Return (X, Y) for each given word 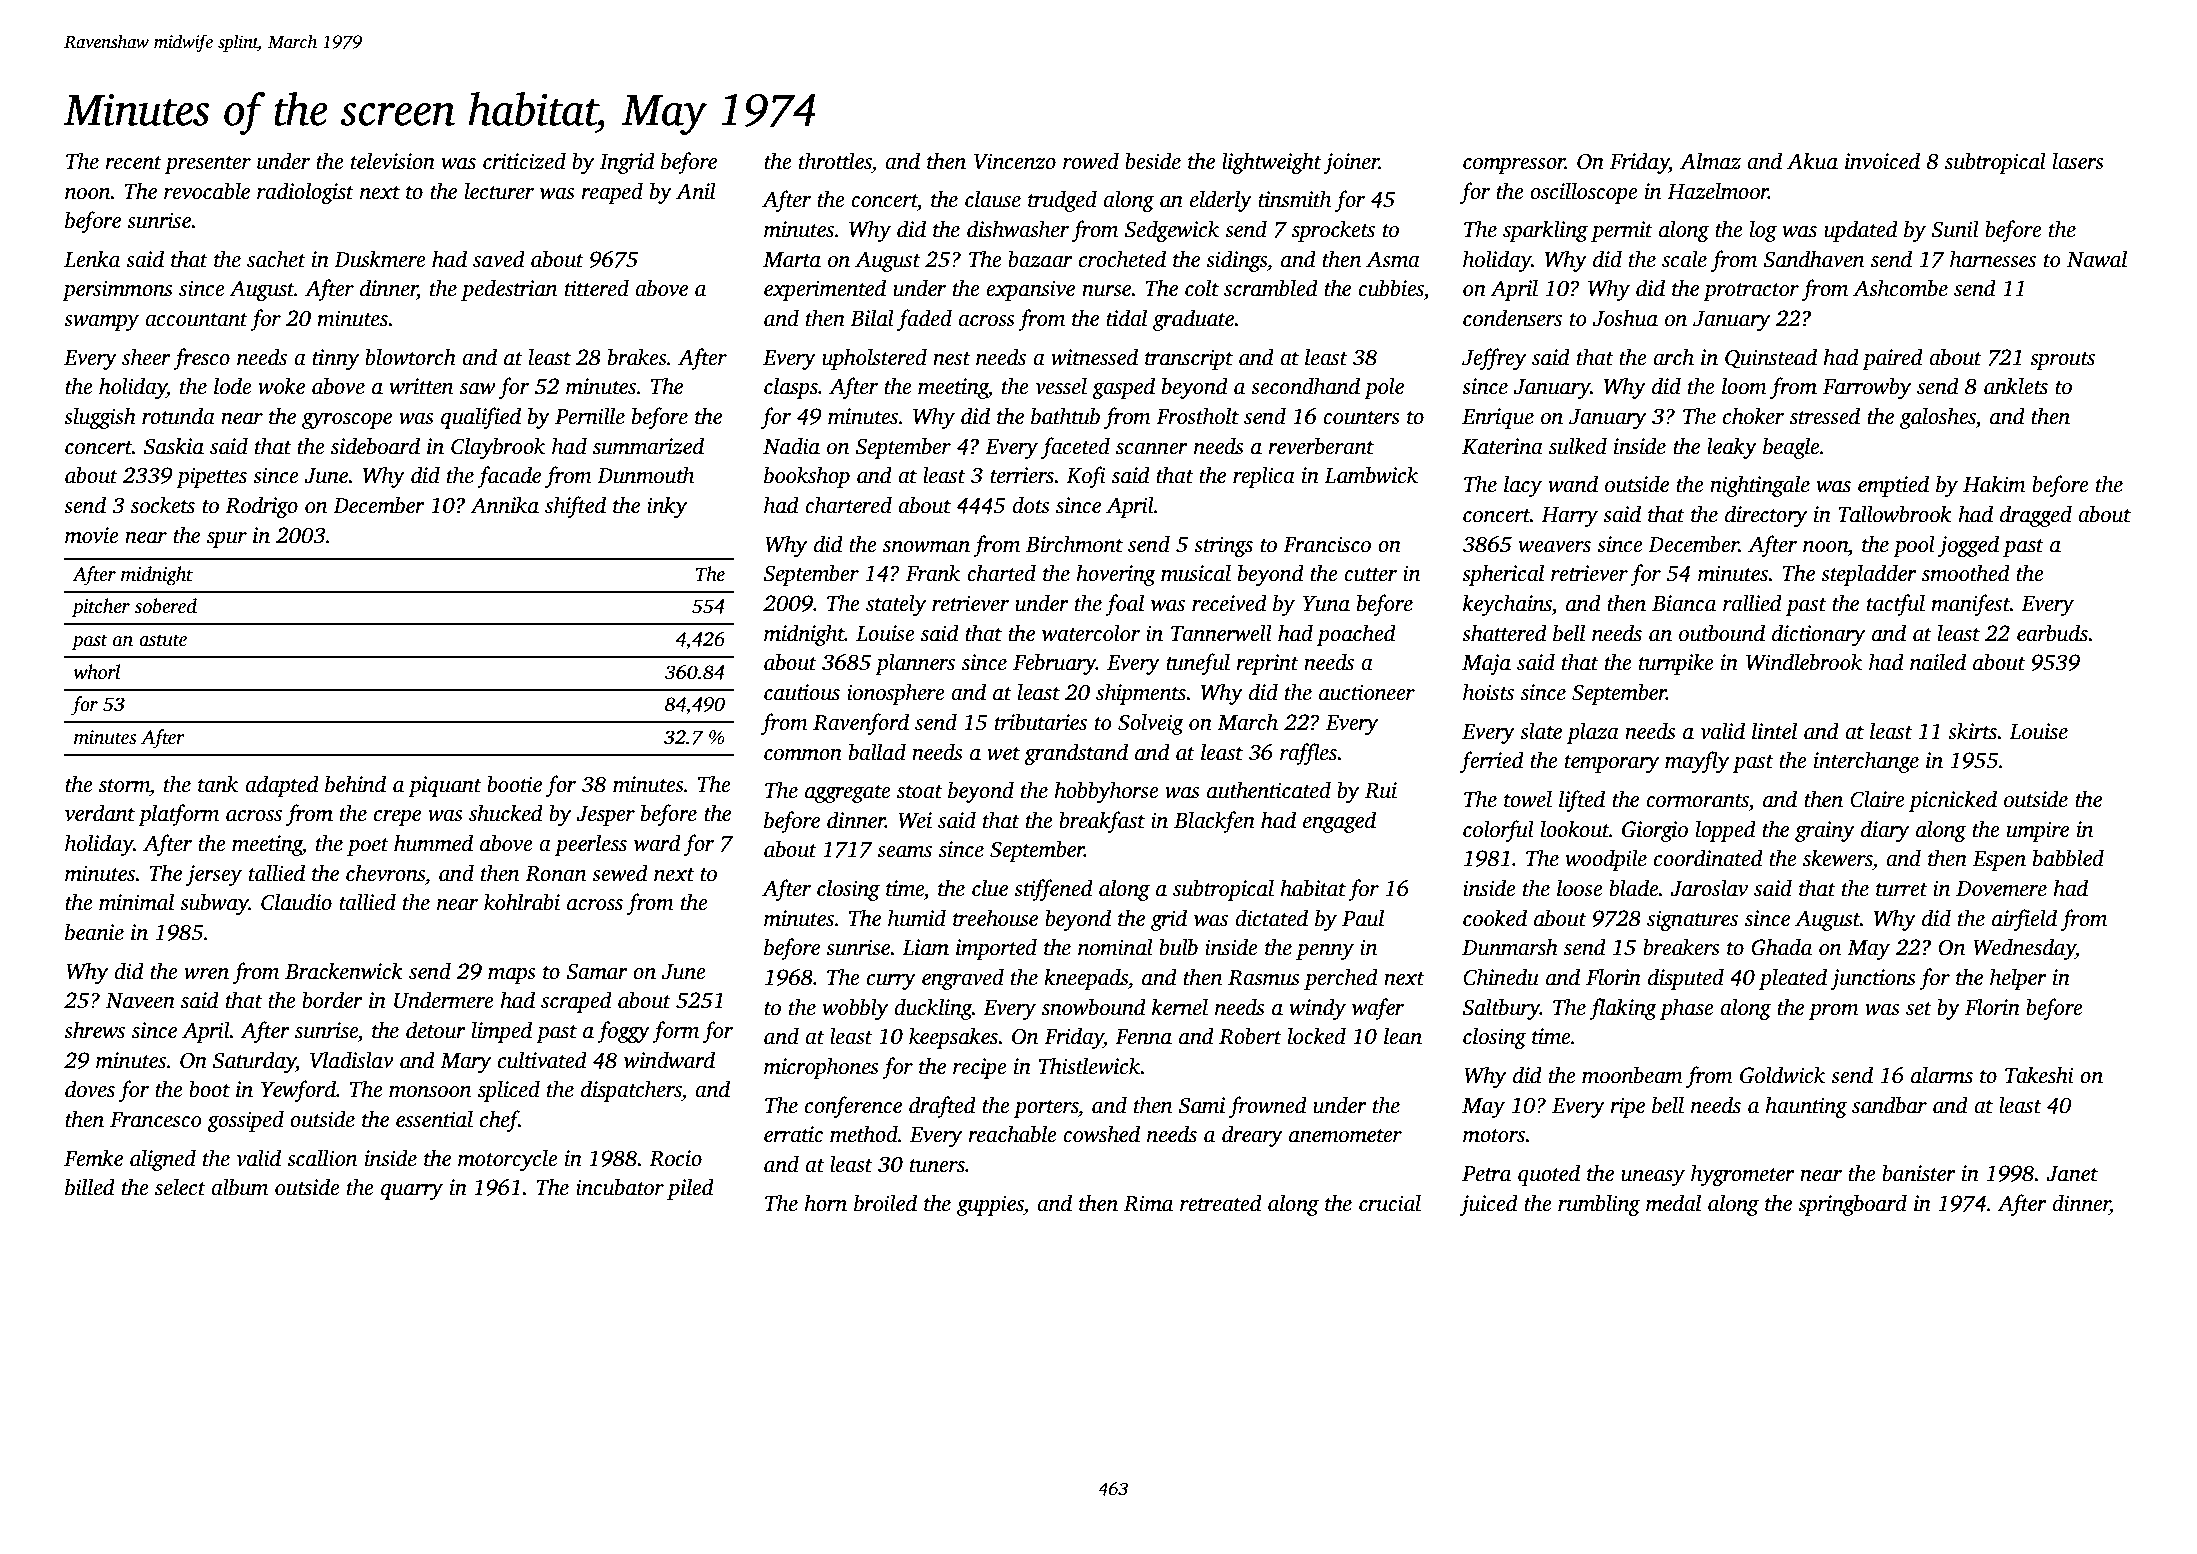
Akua (1812, 161)
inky (667, 507)
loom (1744, 386)
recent (134, 163)
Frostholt (1197, 416)
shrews (94, 1030)
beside (1153, 161)
